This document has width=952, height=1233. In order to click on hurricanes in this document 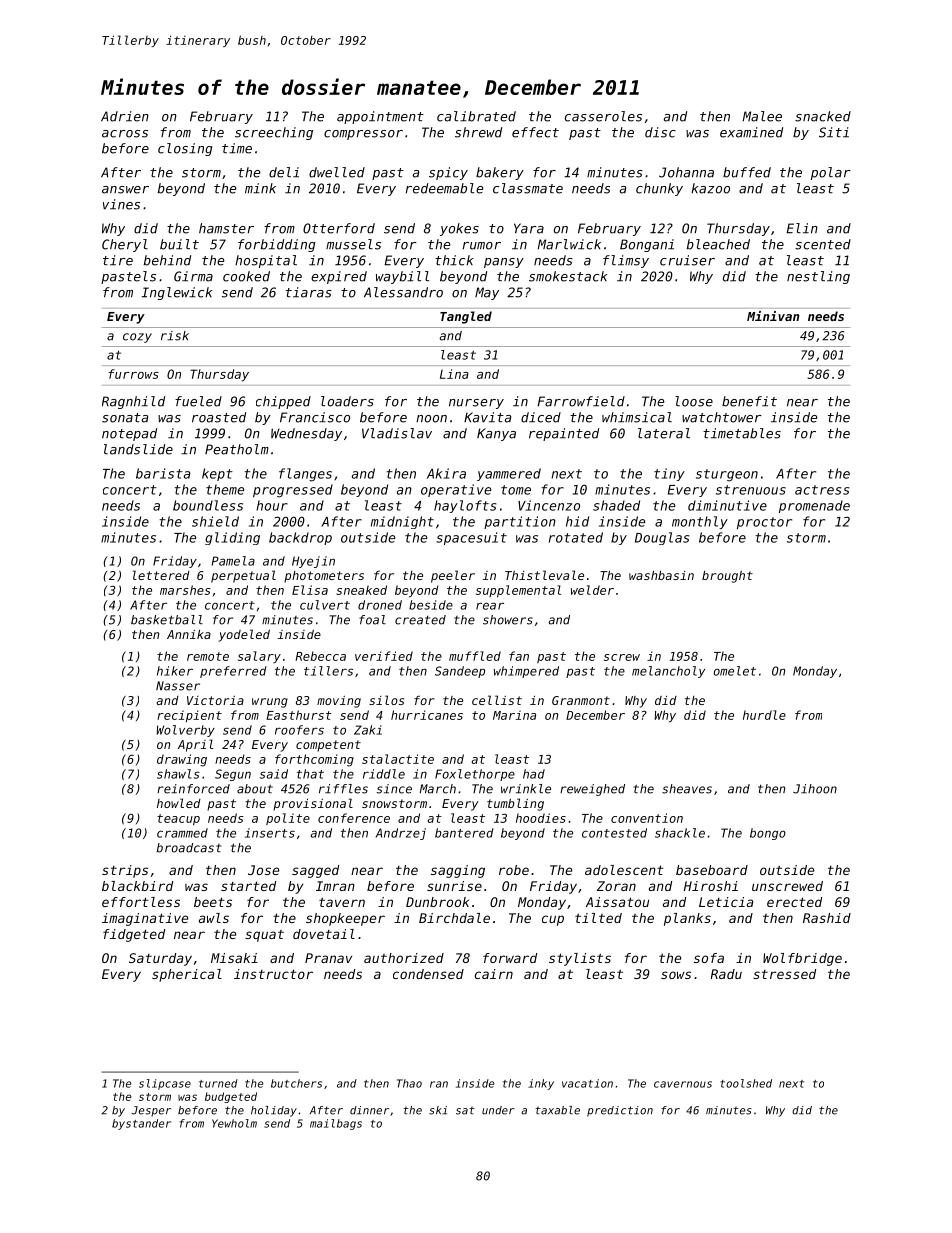, I will do `click(427, 715)`.
